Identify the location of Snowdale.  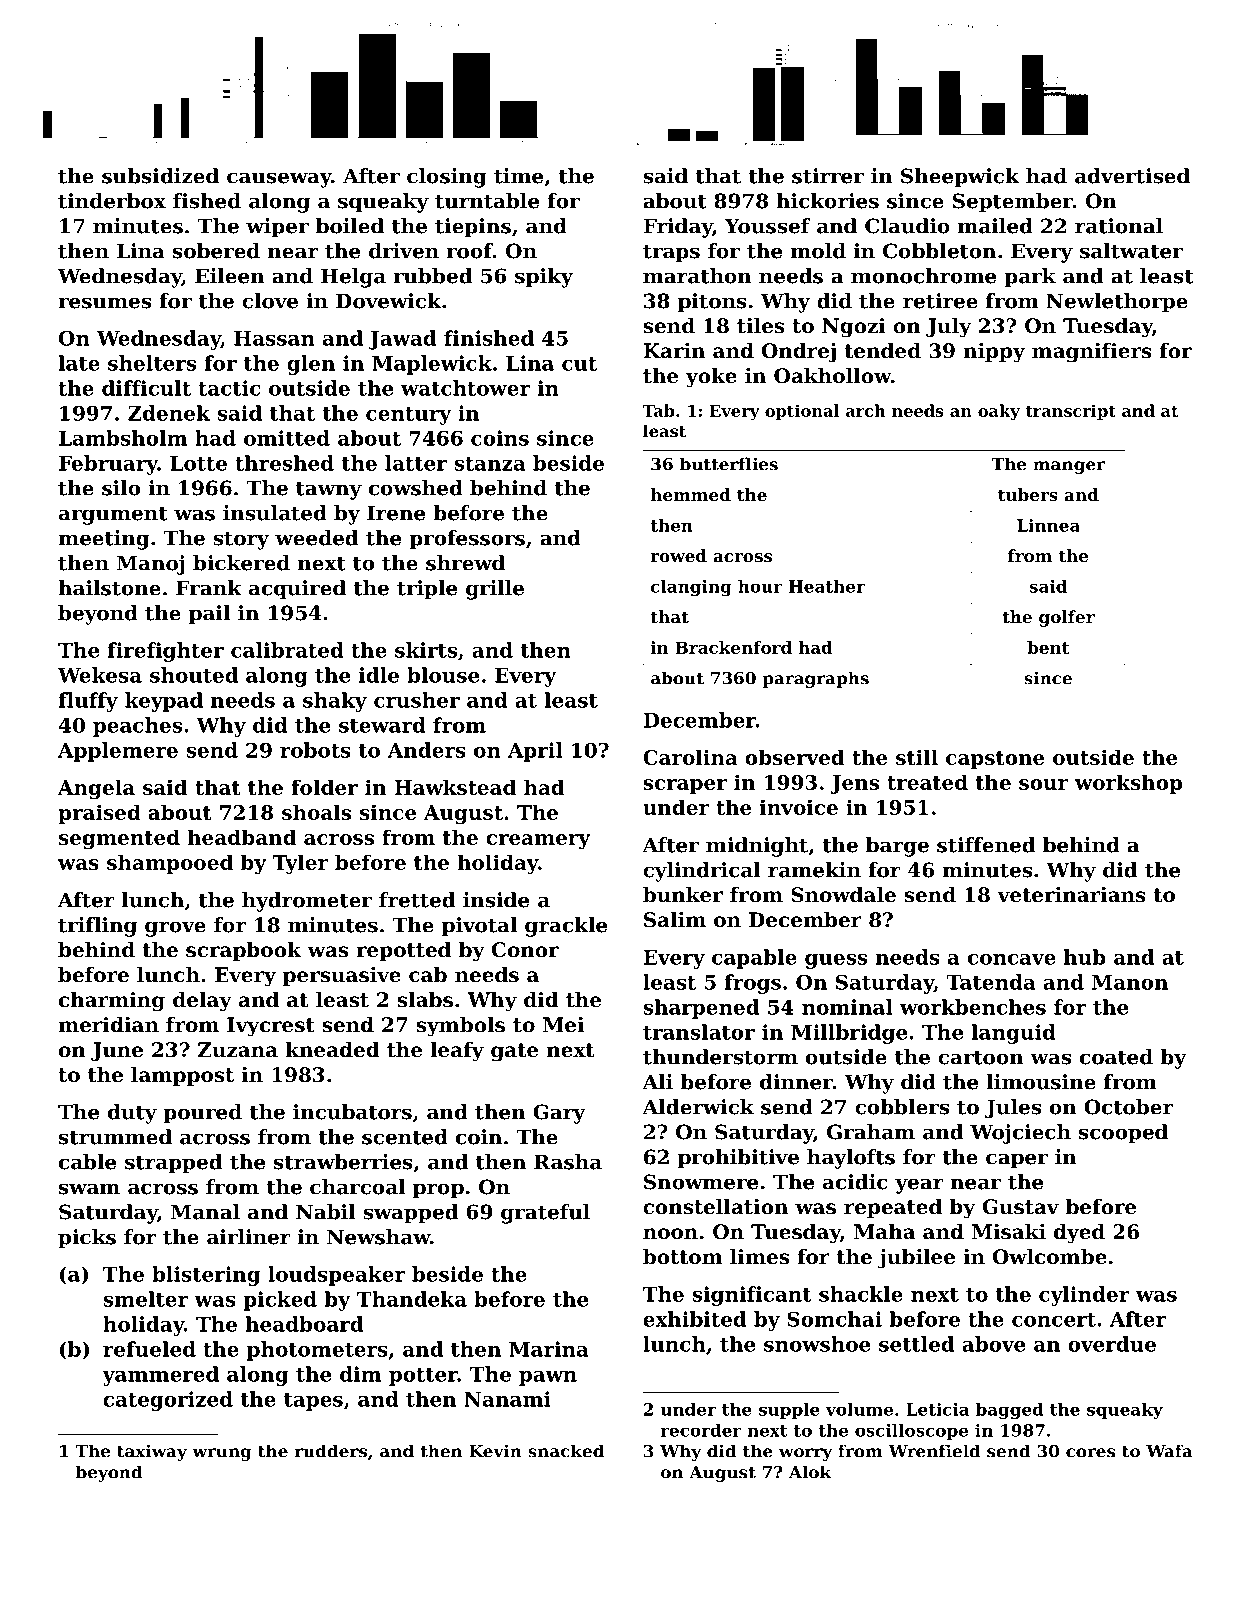
(843, 895).
